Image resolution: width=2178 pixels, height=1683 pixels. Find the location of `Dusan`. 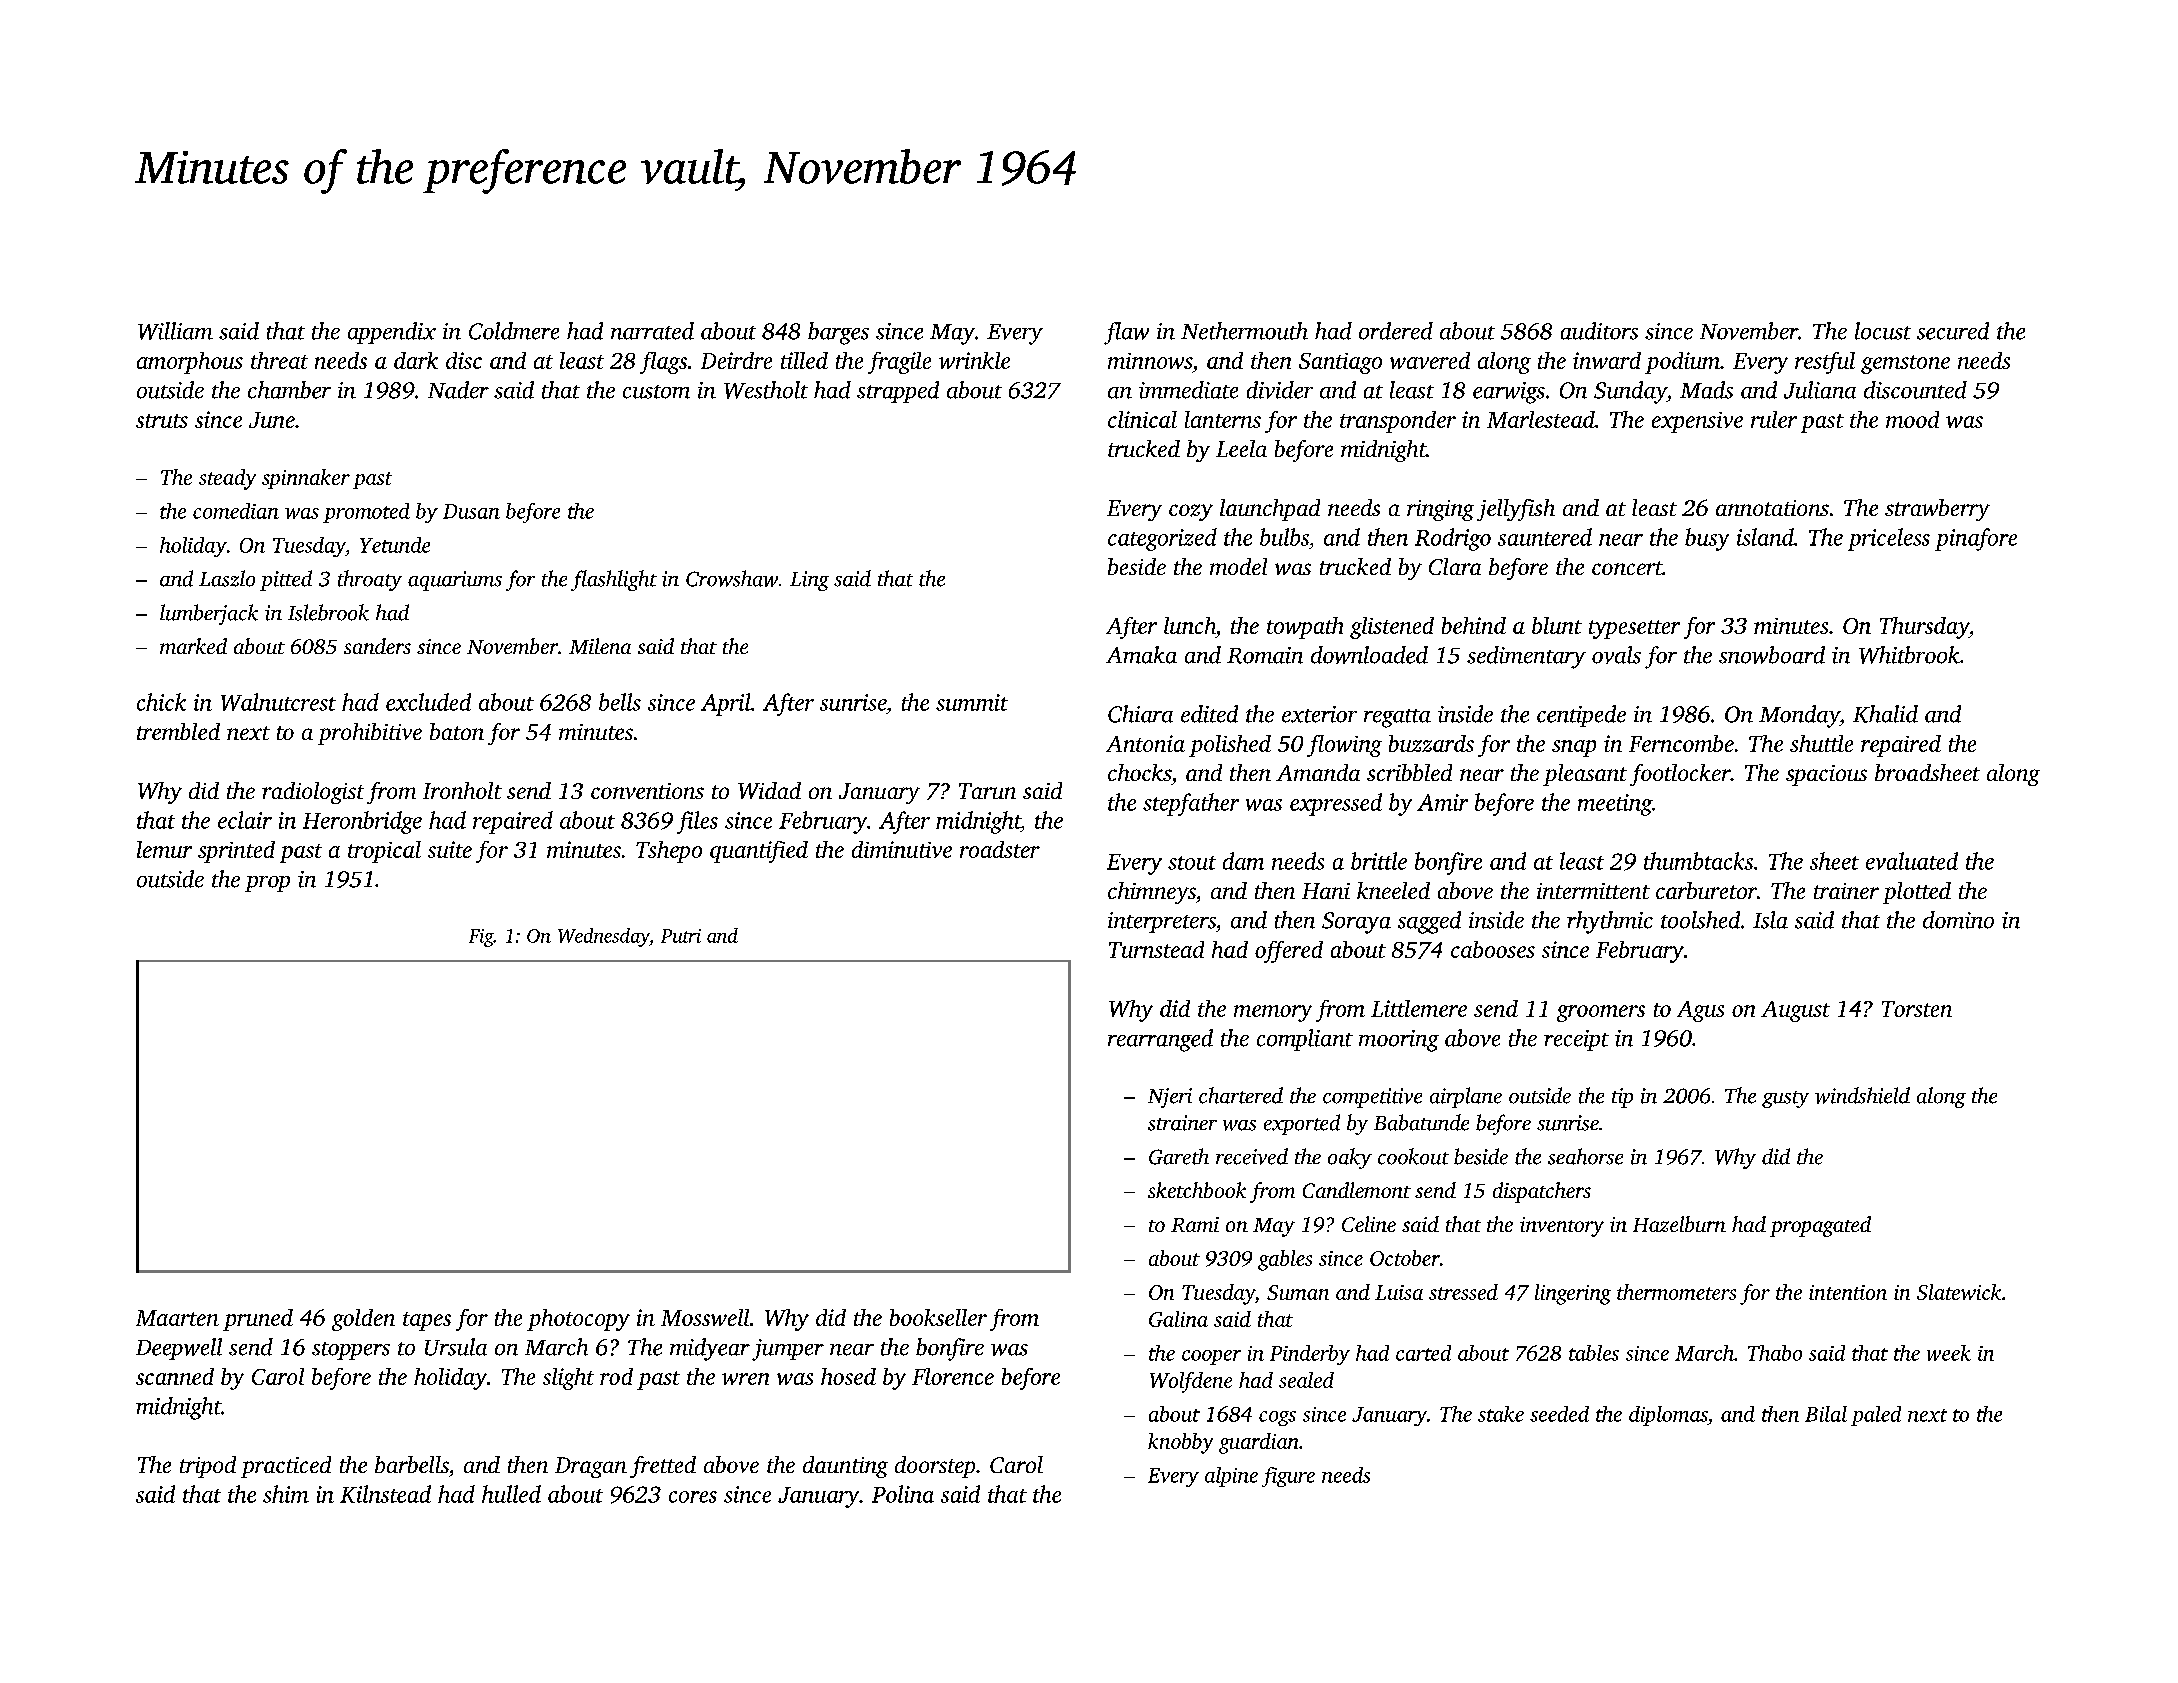

Dusan is located at coordinates (471, 511).
